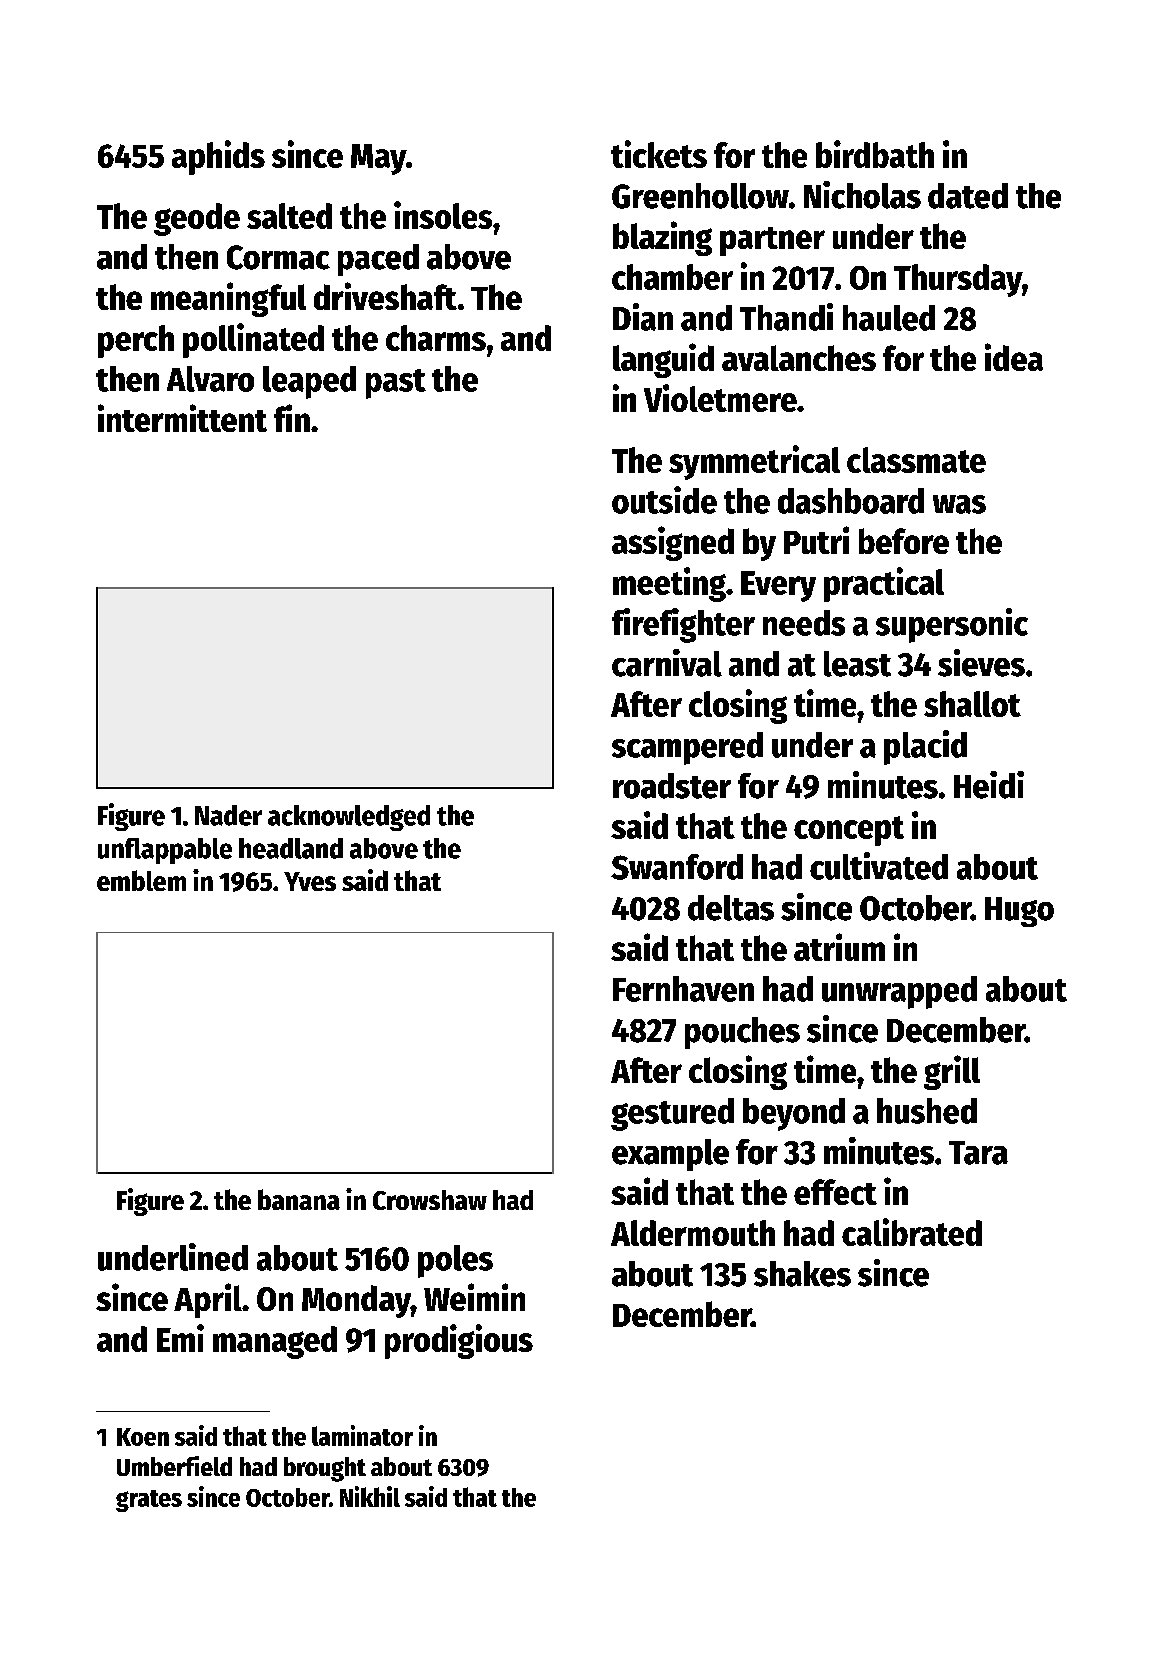  Describe the element at coordinates (720, 398) in the screenshot. I see `Violetmere` at that location.
